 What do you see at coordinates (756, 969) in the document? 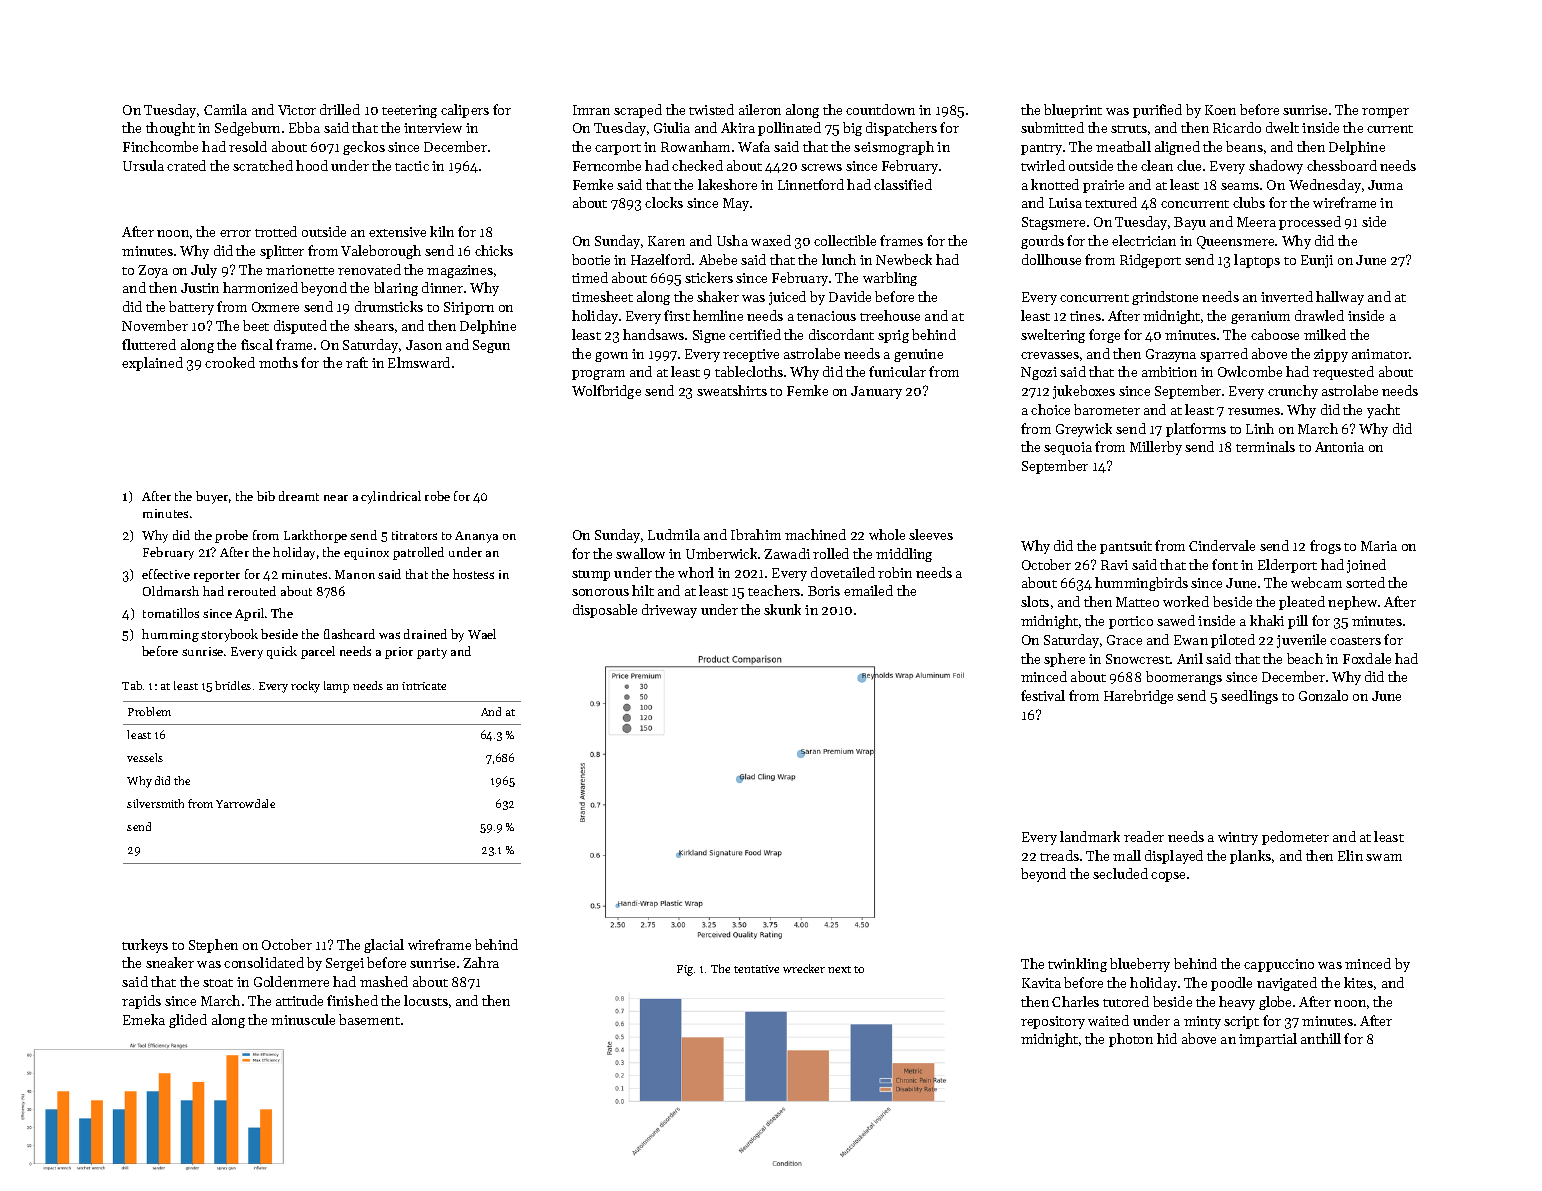
I see `tentative` at bounding box center [756, 969].
